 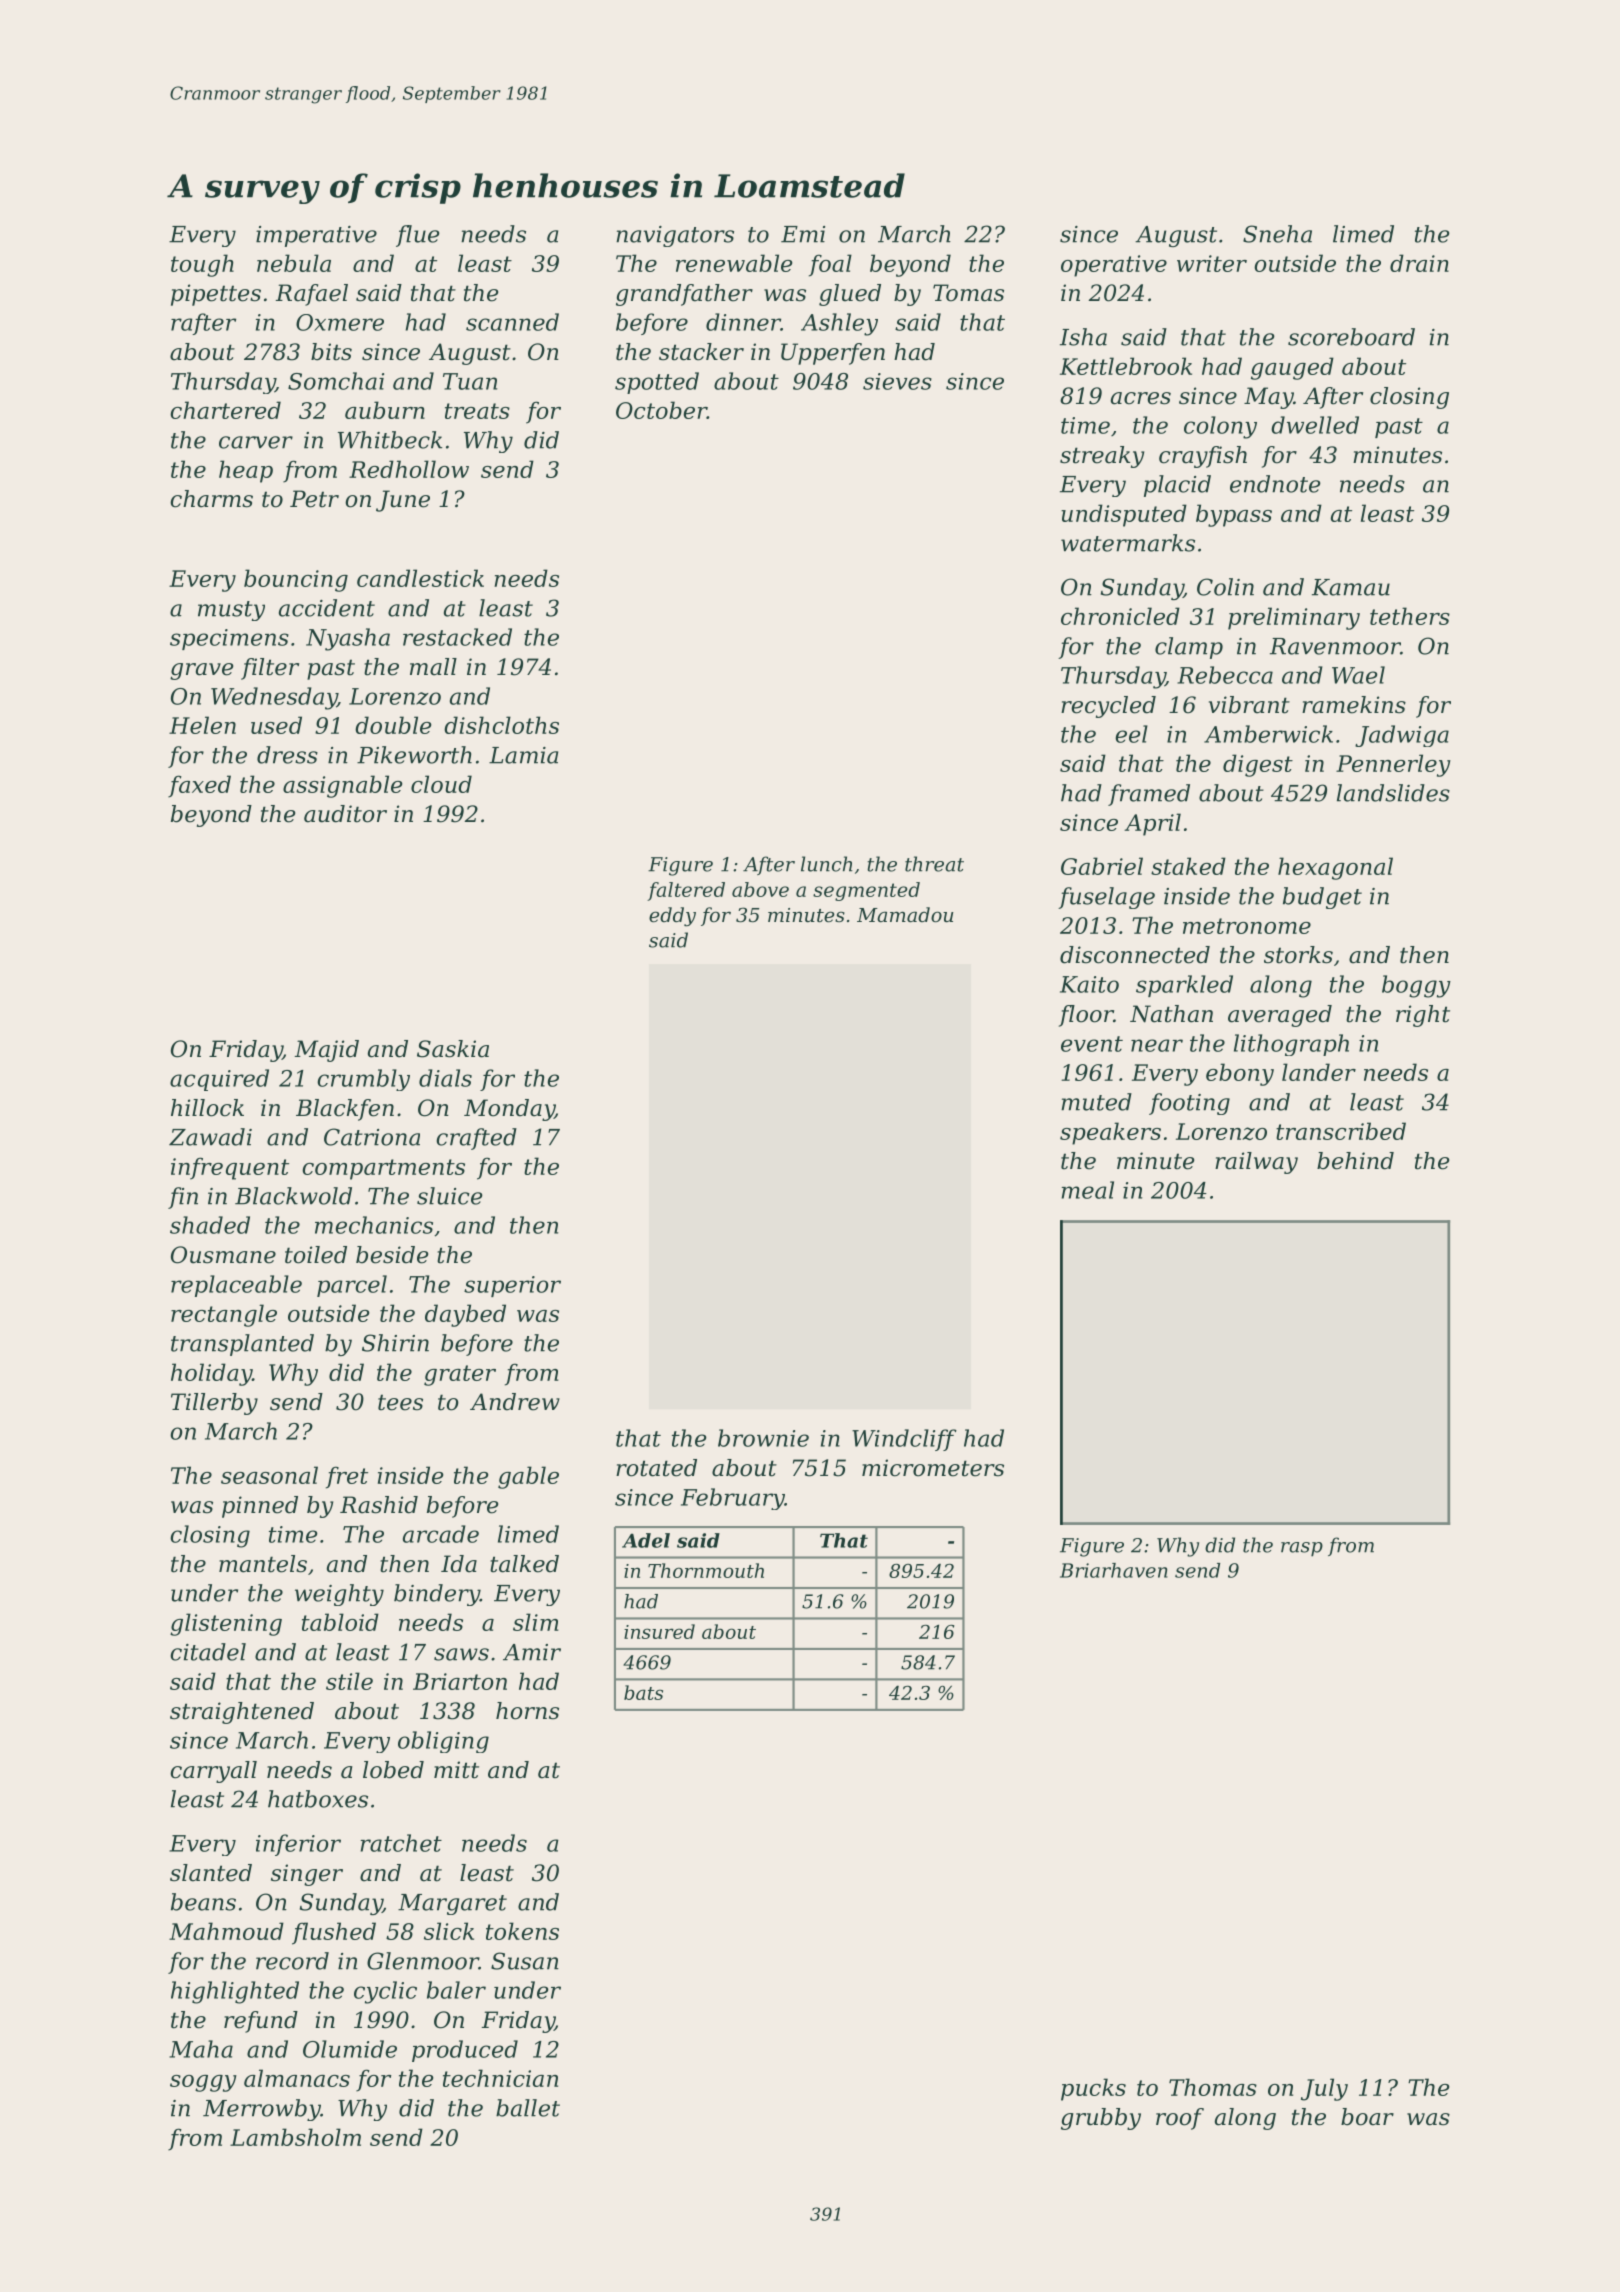 I want to click on recycled, so click(x=1108, y=707).
